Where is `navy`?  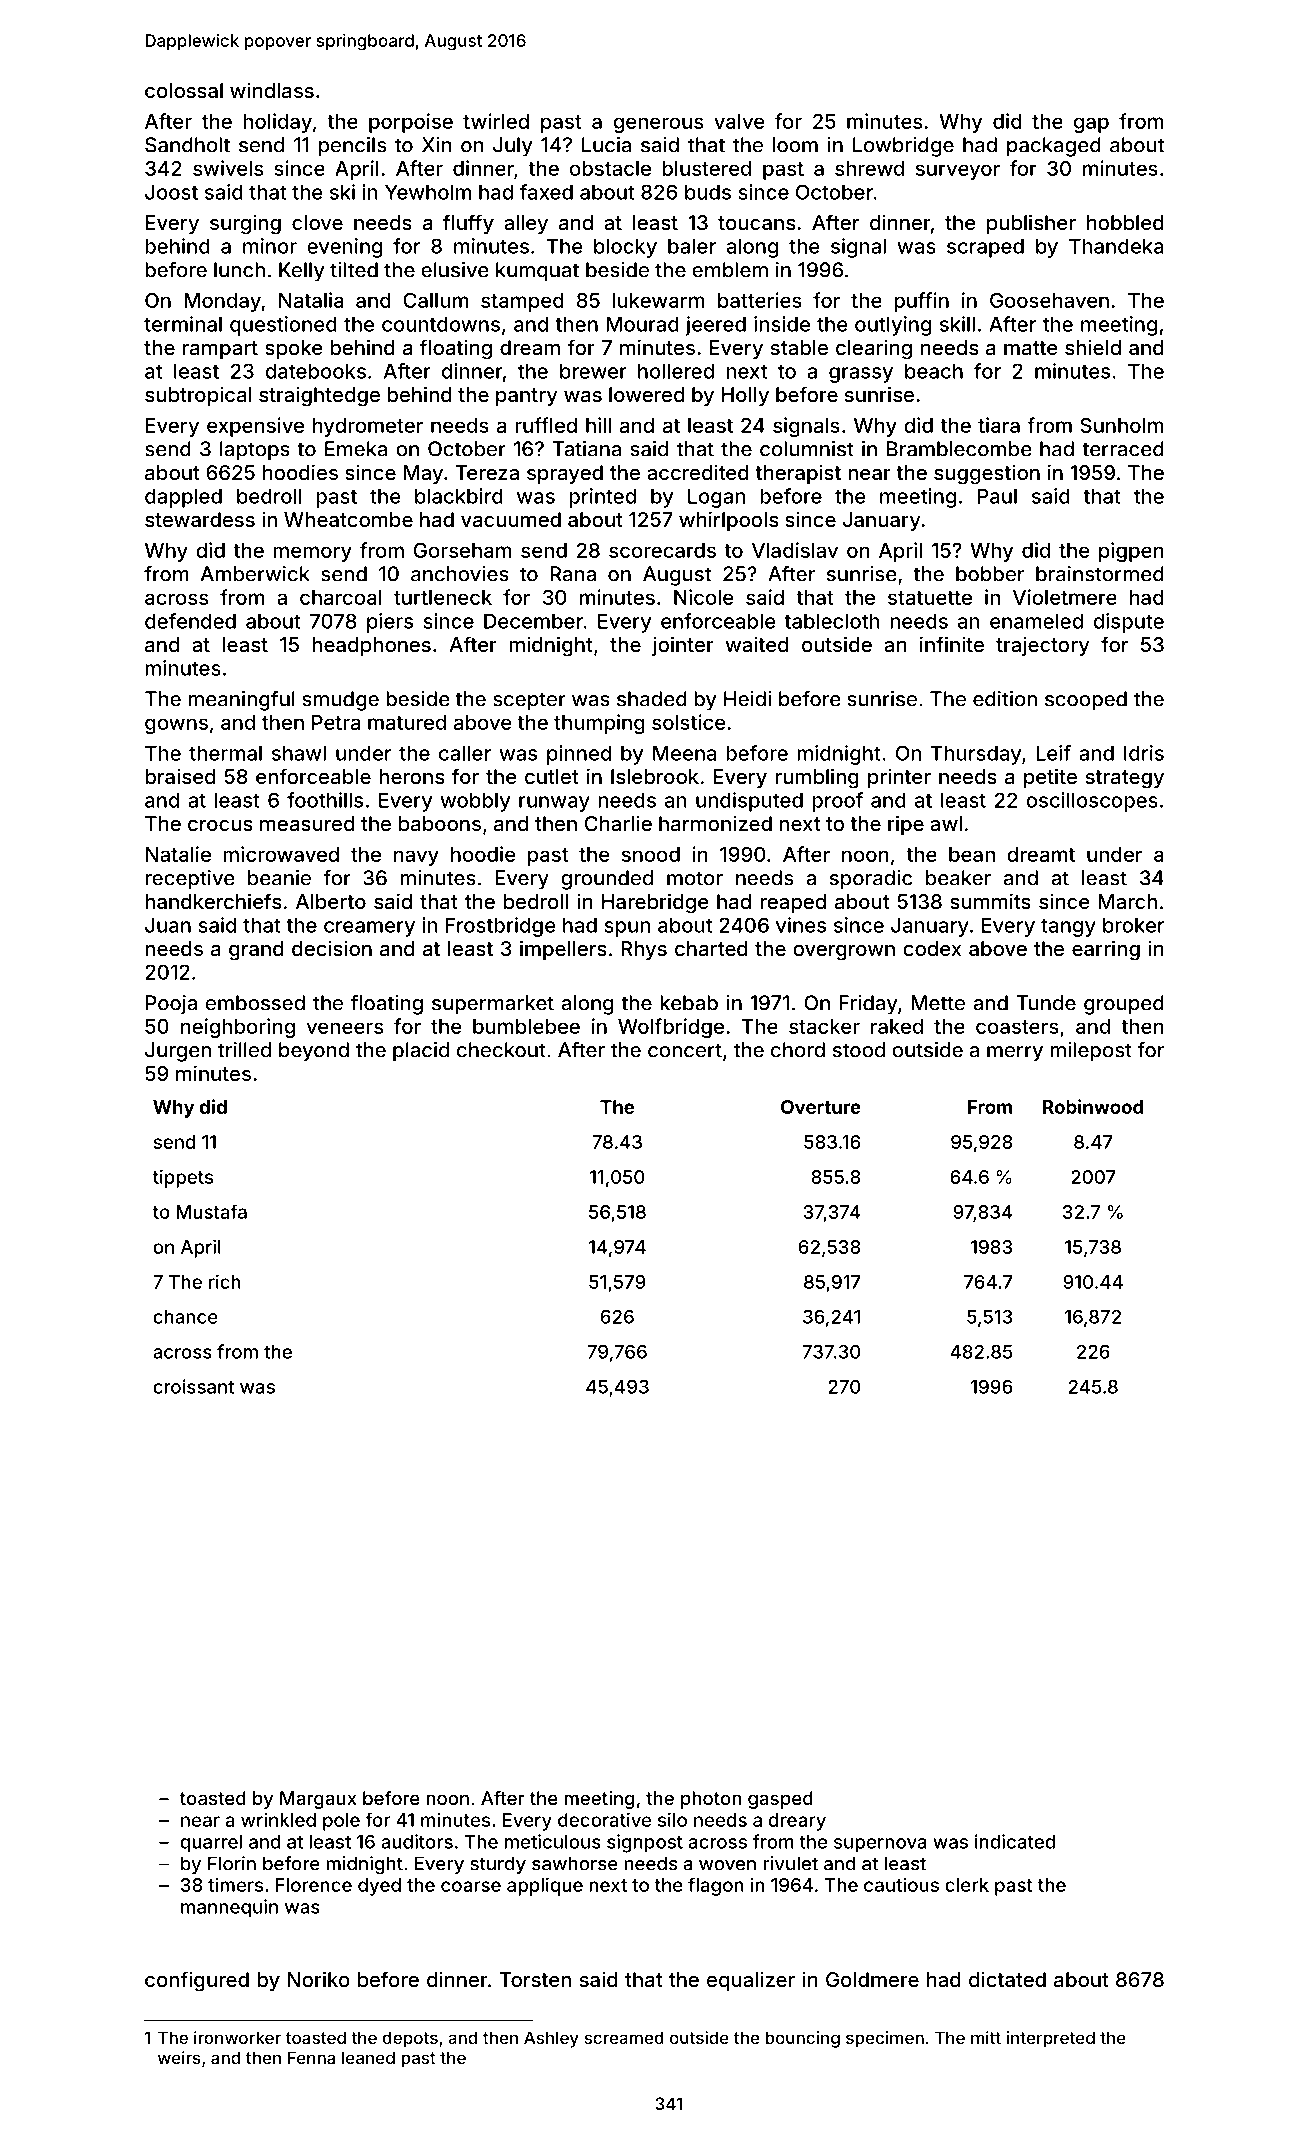
navy is located at coordinates (416, 858).
